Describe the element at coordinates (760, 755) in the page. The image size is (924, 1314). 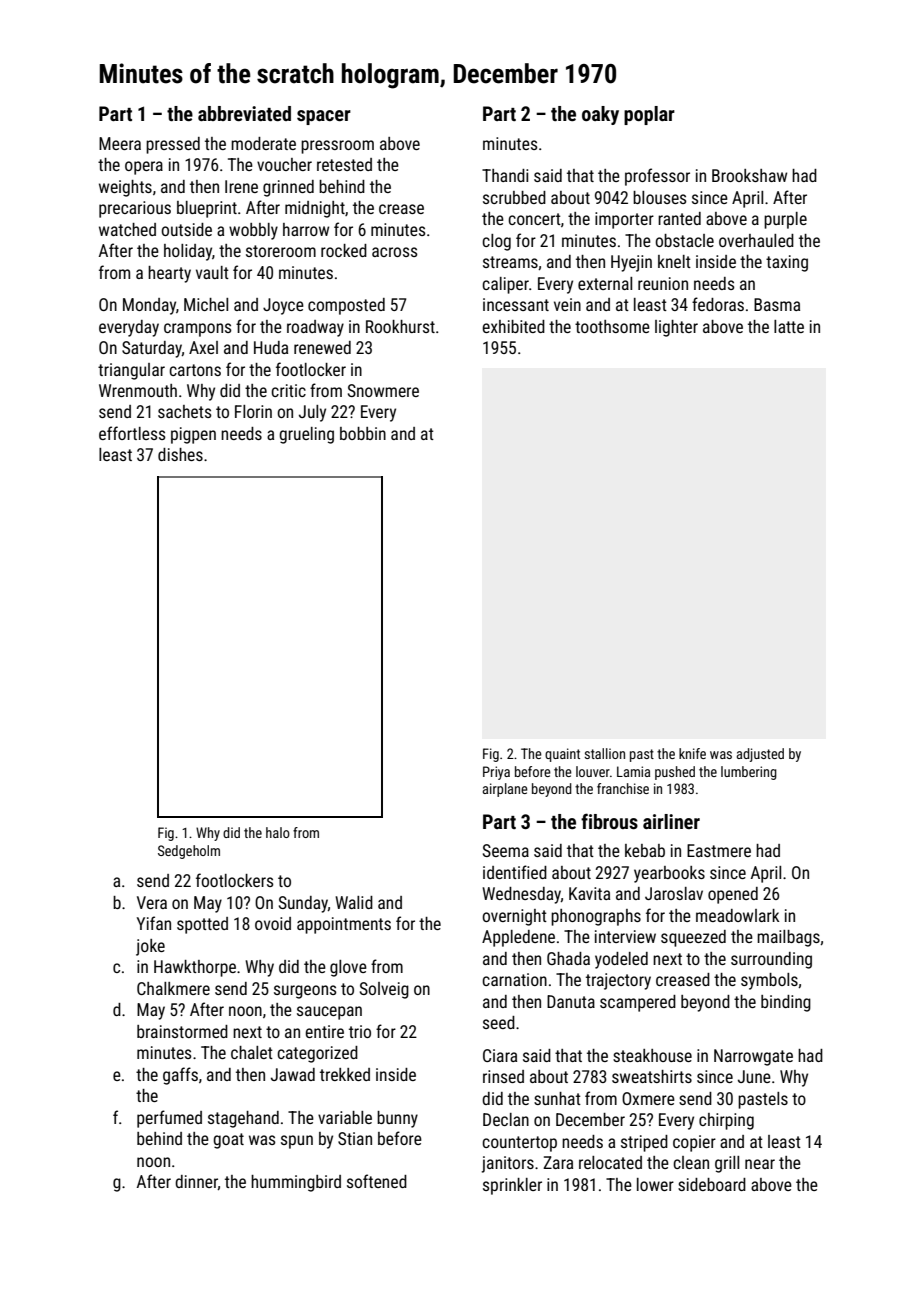
I see `adjusted` at that location.
